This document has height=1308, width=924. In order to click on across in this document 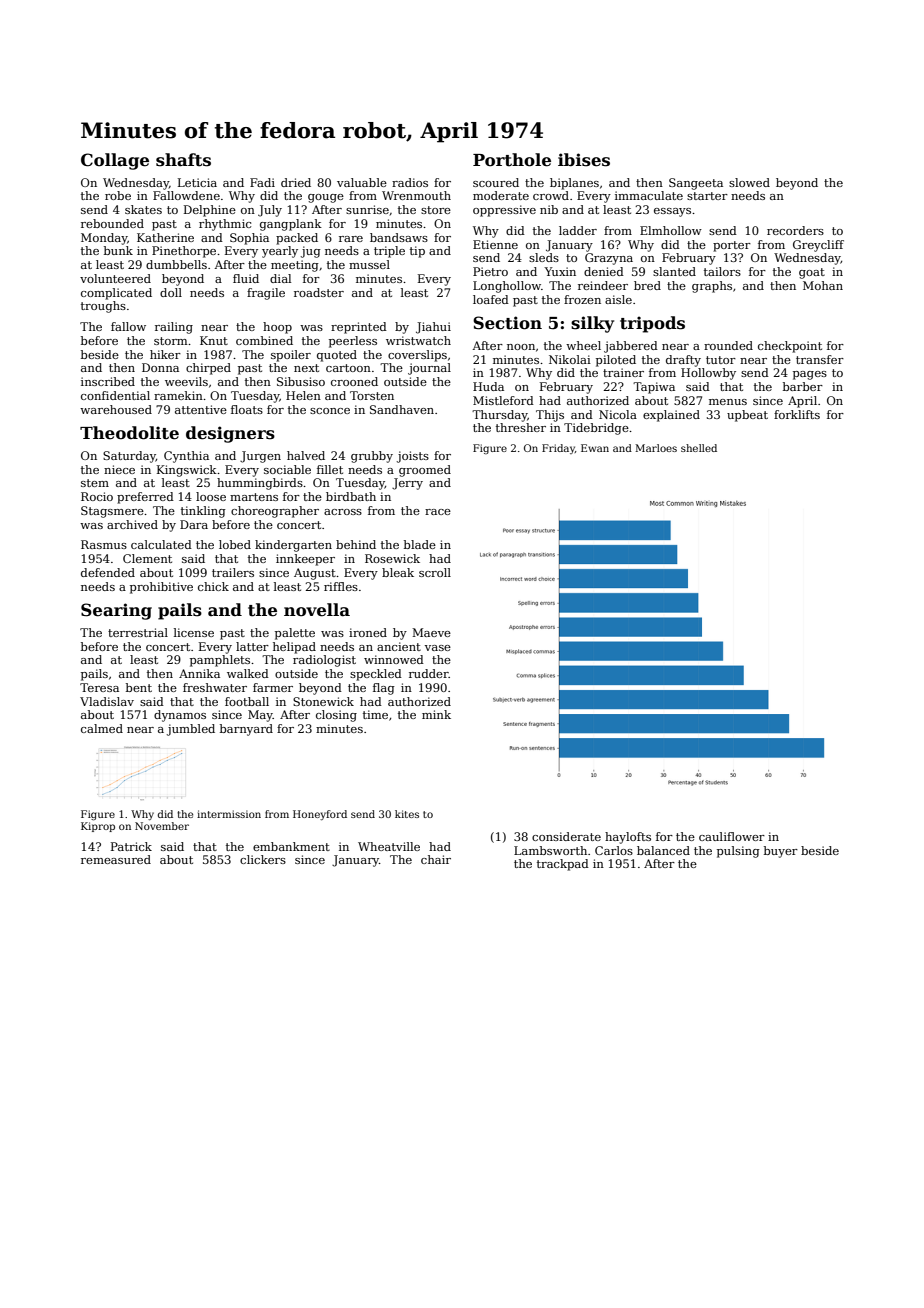, I will do `click(343, 512)`.
